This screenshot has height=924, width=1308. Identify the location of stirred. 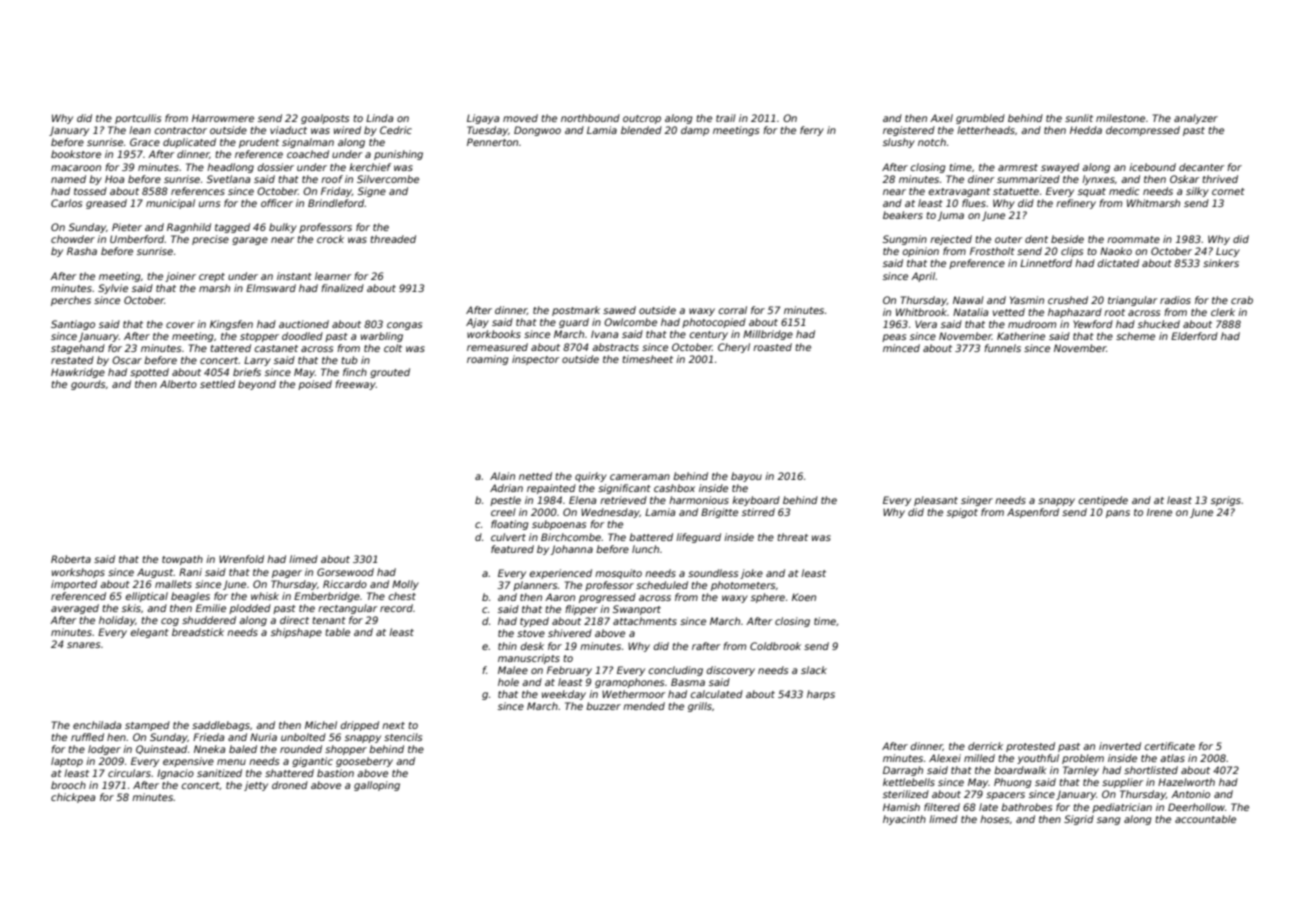
(758, 512).
